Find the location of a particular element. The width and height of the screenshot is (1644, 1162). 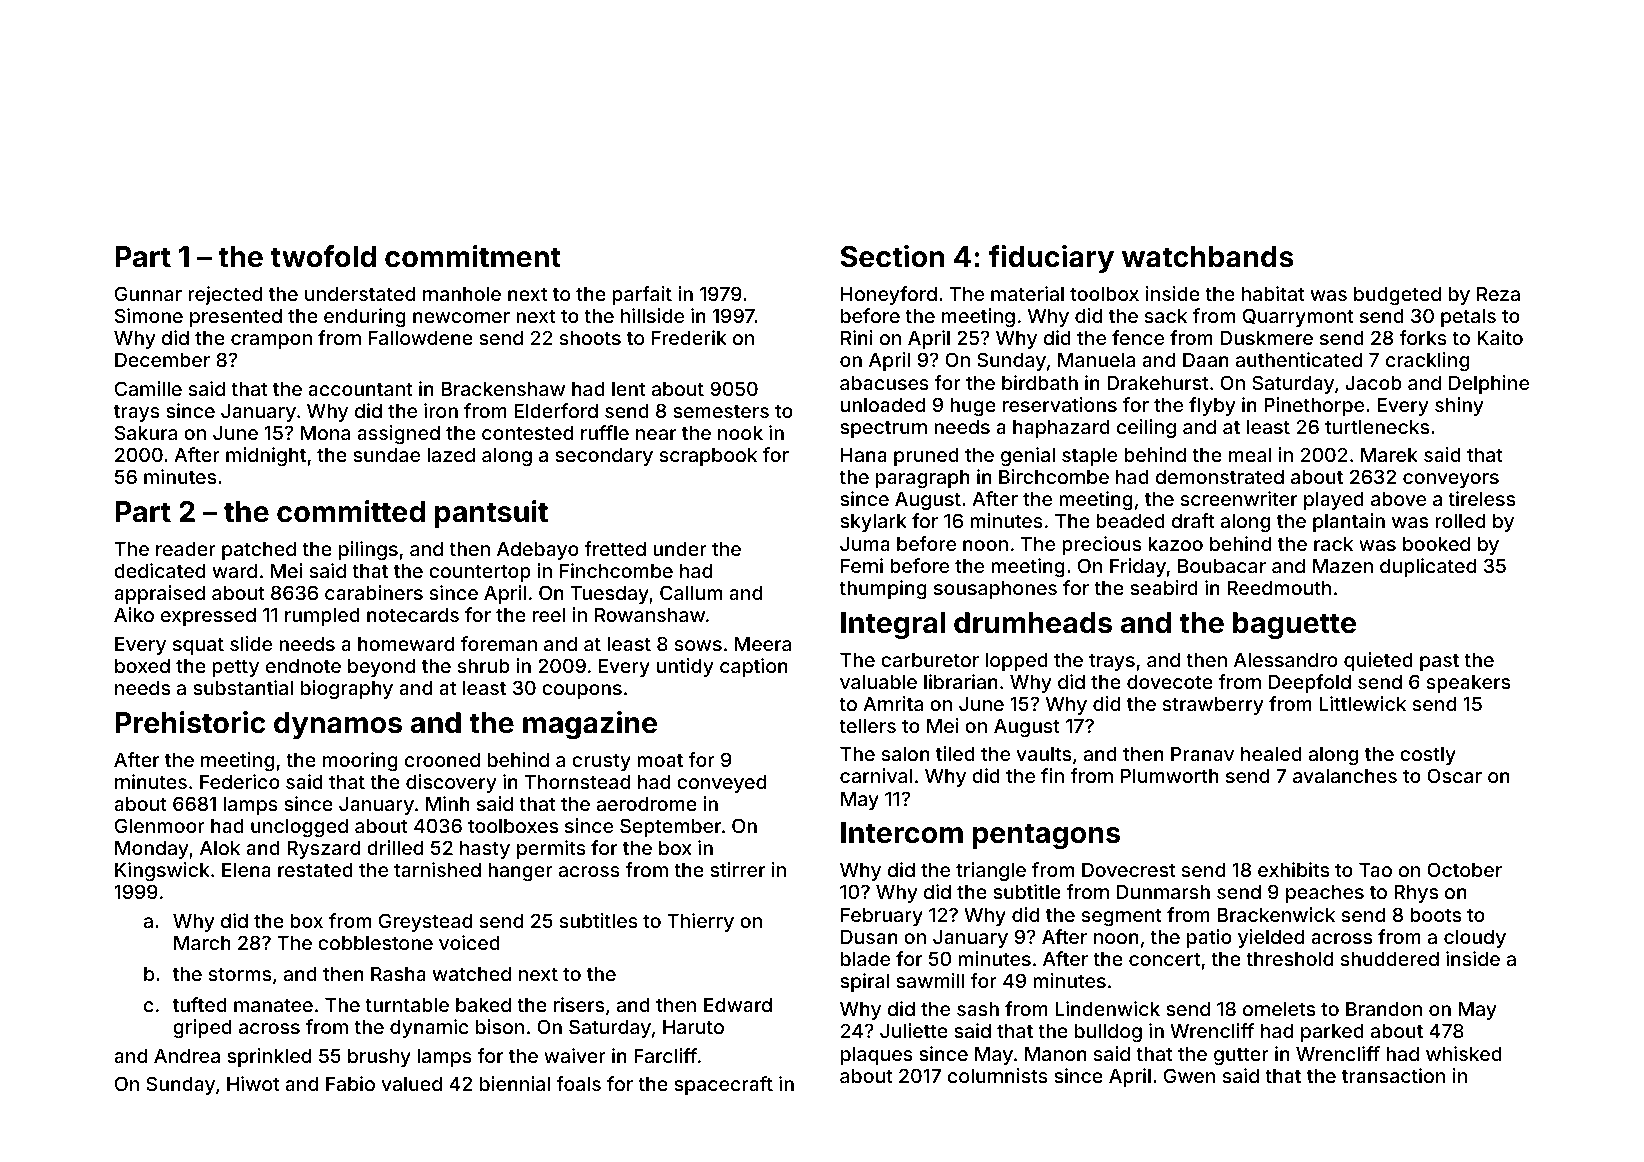

valued is located at coordinates (411, 1084).
